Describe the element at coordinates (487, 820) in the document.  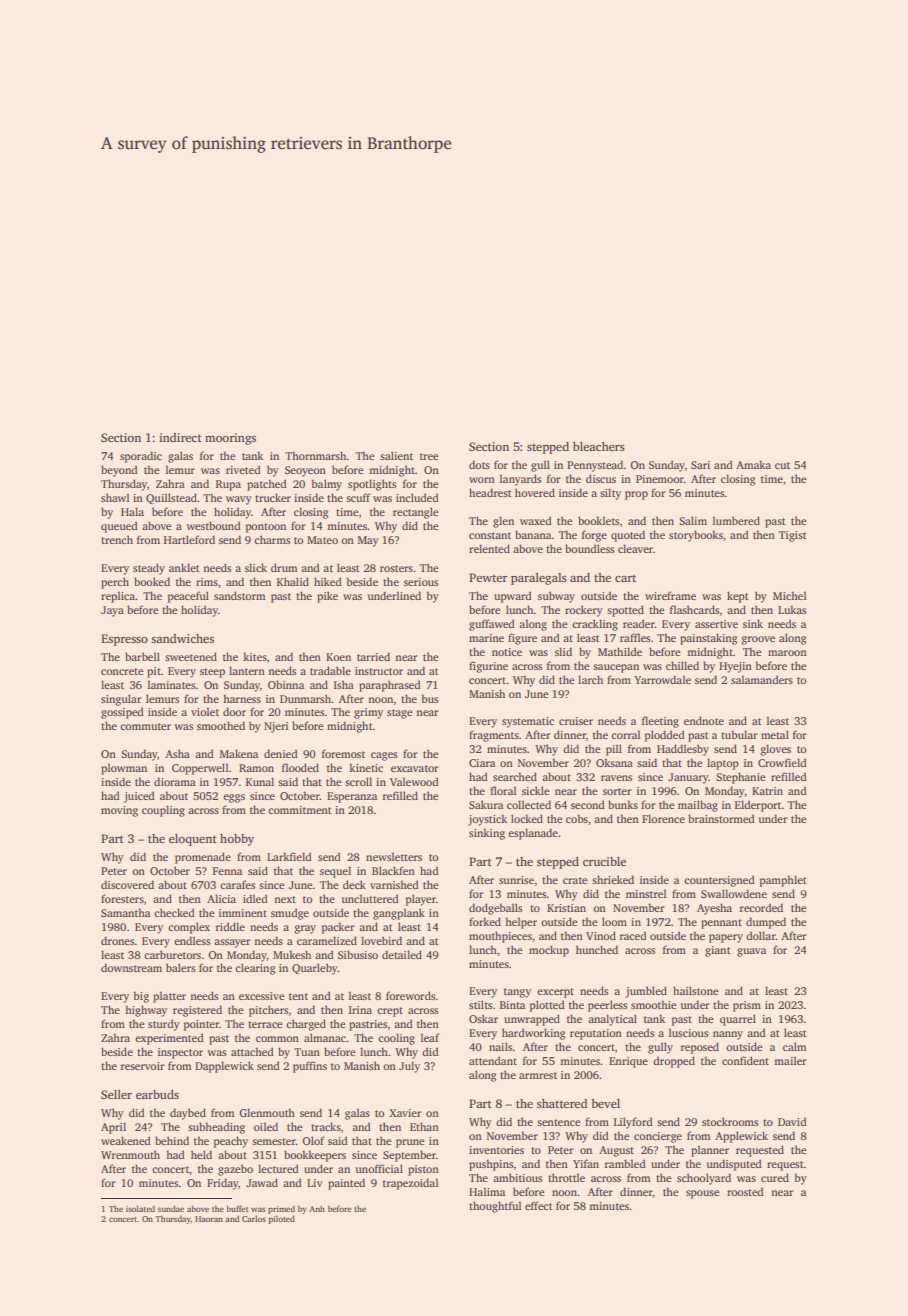
I see `joystick` at that location.
